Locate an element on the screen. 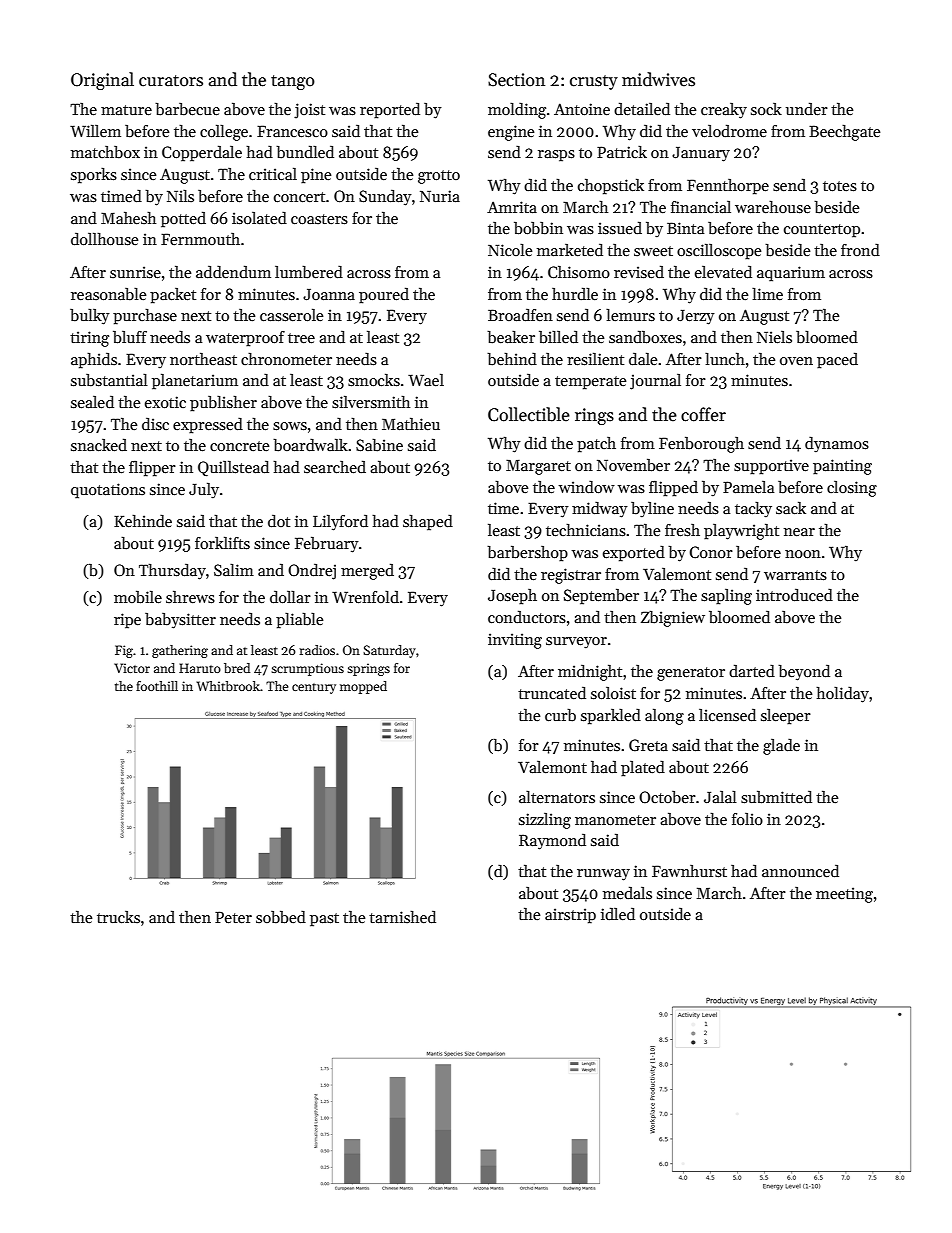 The image size is (952, 1233). forklifts is located at coordinates (222, 542).
